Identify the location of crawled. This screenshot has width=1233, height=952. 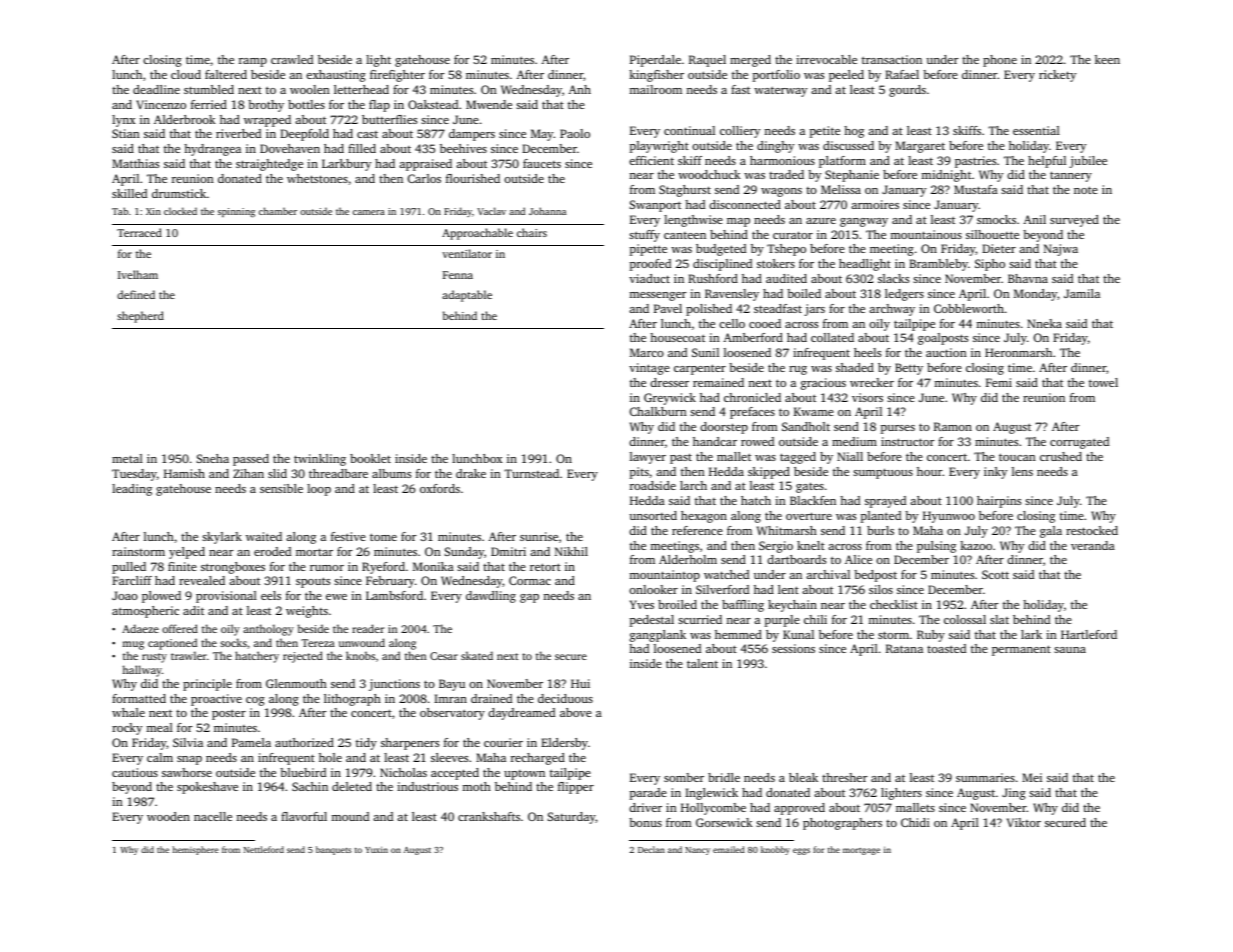
(292, 59).
